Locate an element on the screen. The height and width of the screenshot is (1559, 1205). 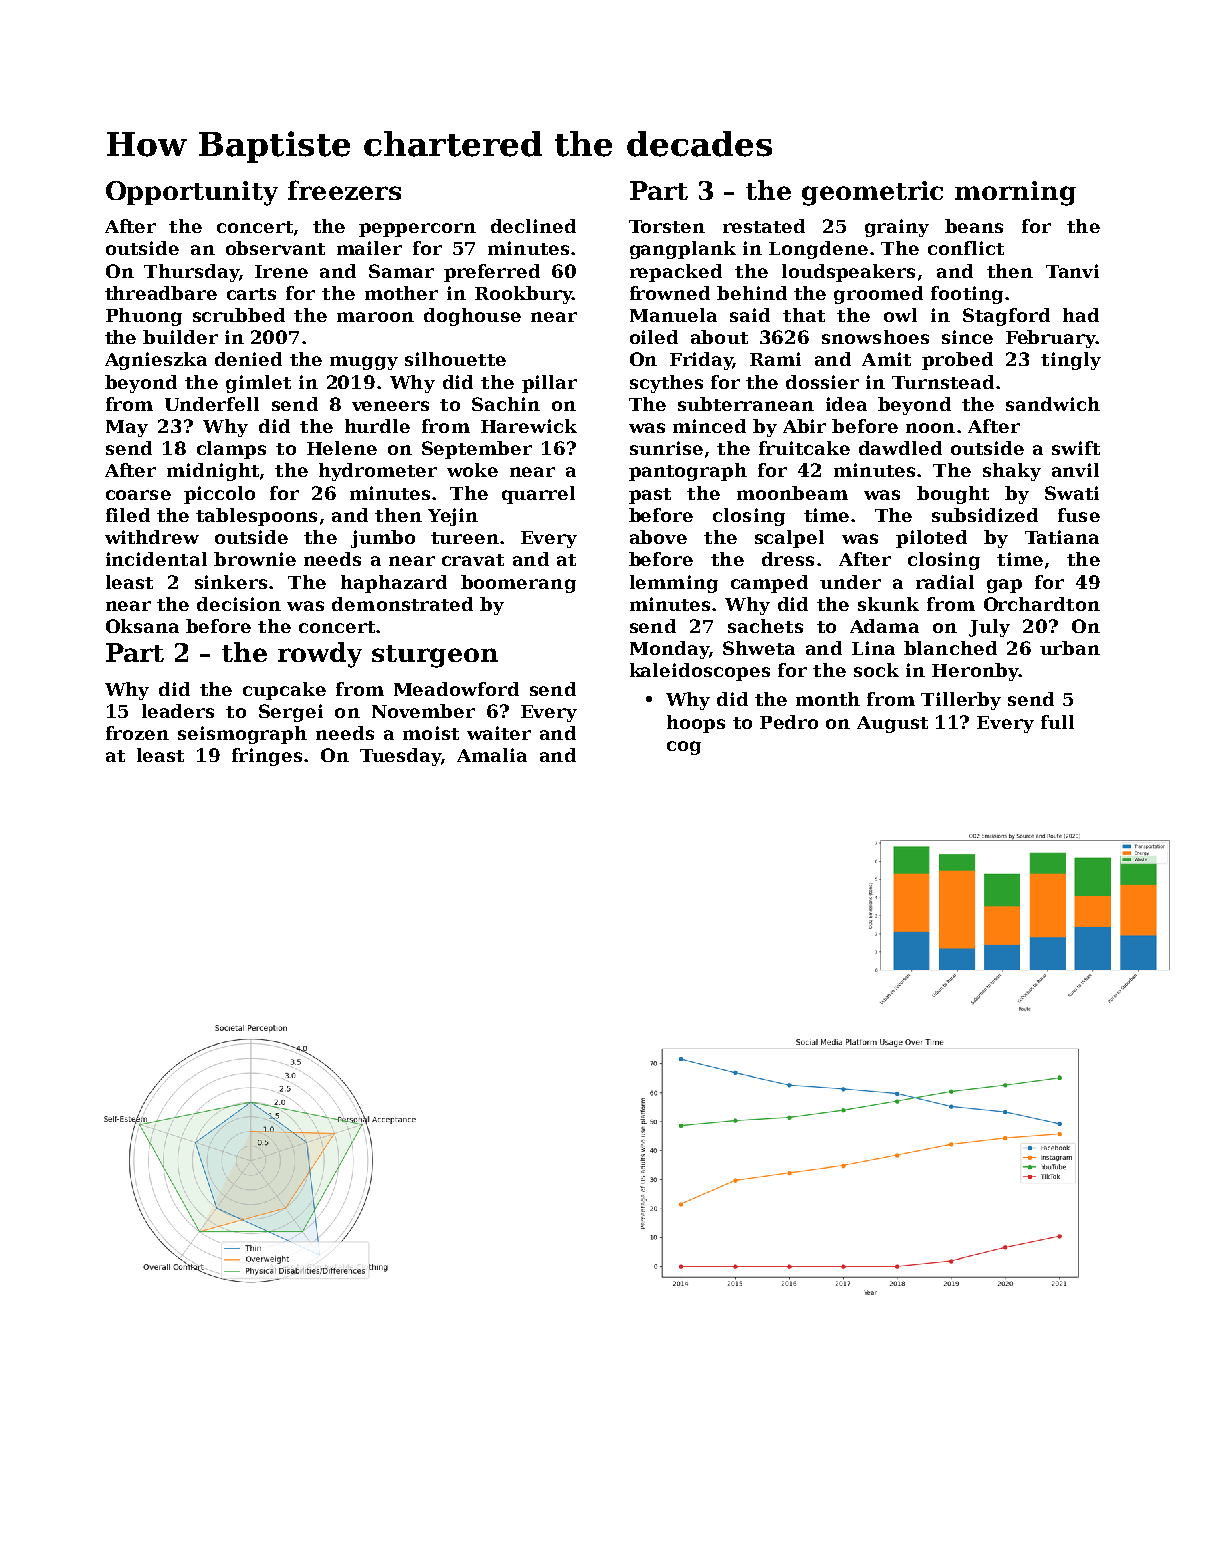
tingly is located at coordinates (1071, 361).
